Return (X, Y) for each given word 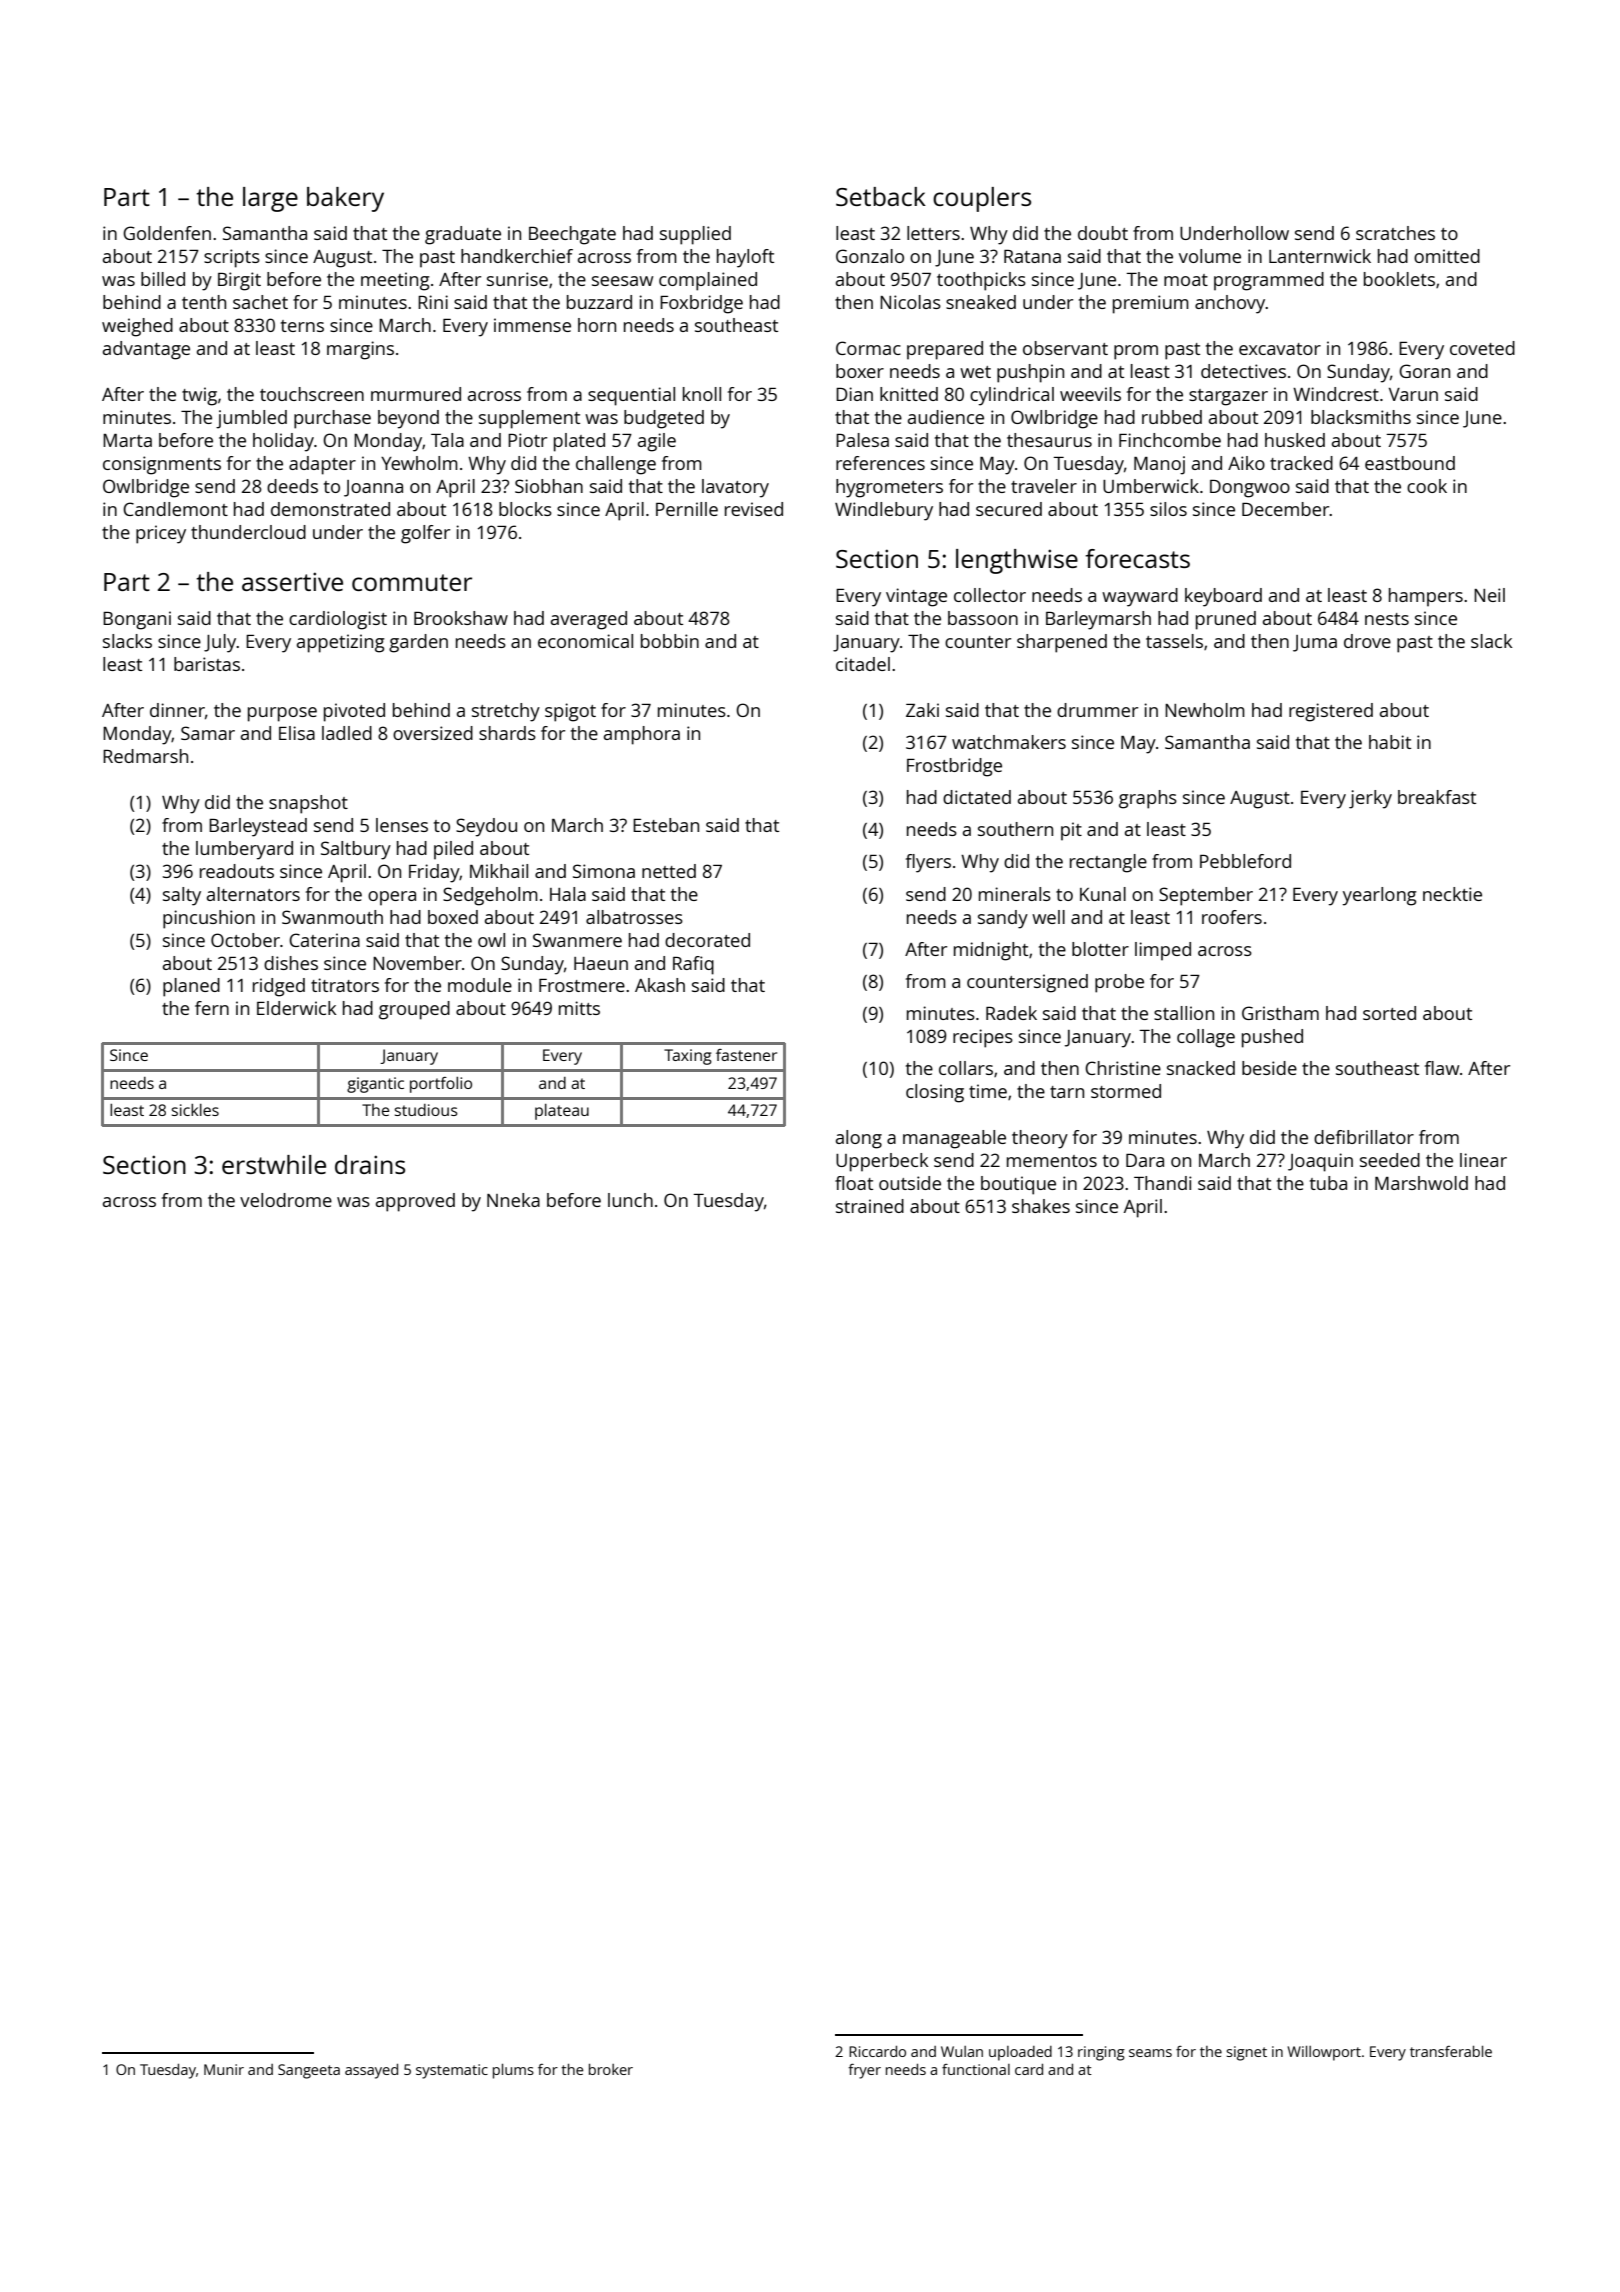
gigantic (375, 1085)
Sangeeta (309, 2071)
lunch (630, 1200)
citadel (863, 664)
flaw (1442, 1068)
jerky (1370, 799)
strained (870, 1206)
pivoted (354, 712)
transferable (1451, 2051)
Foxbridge (701, 304)
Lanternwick (1320, 256)
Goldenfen (167, 233)
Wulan (962, 2051)
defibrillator (1364, 1137)
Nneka (513, 1200)
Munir (224, 2069)
